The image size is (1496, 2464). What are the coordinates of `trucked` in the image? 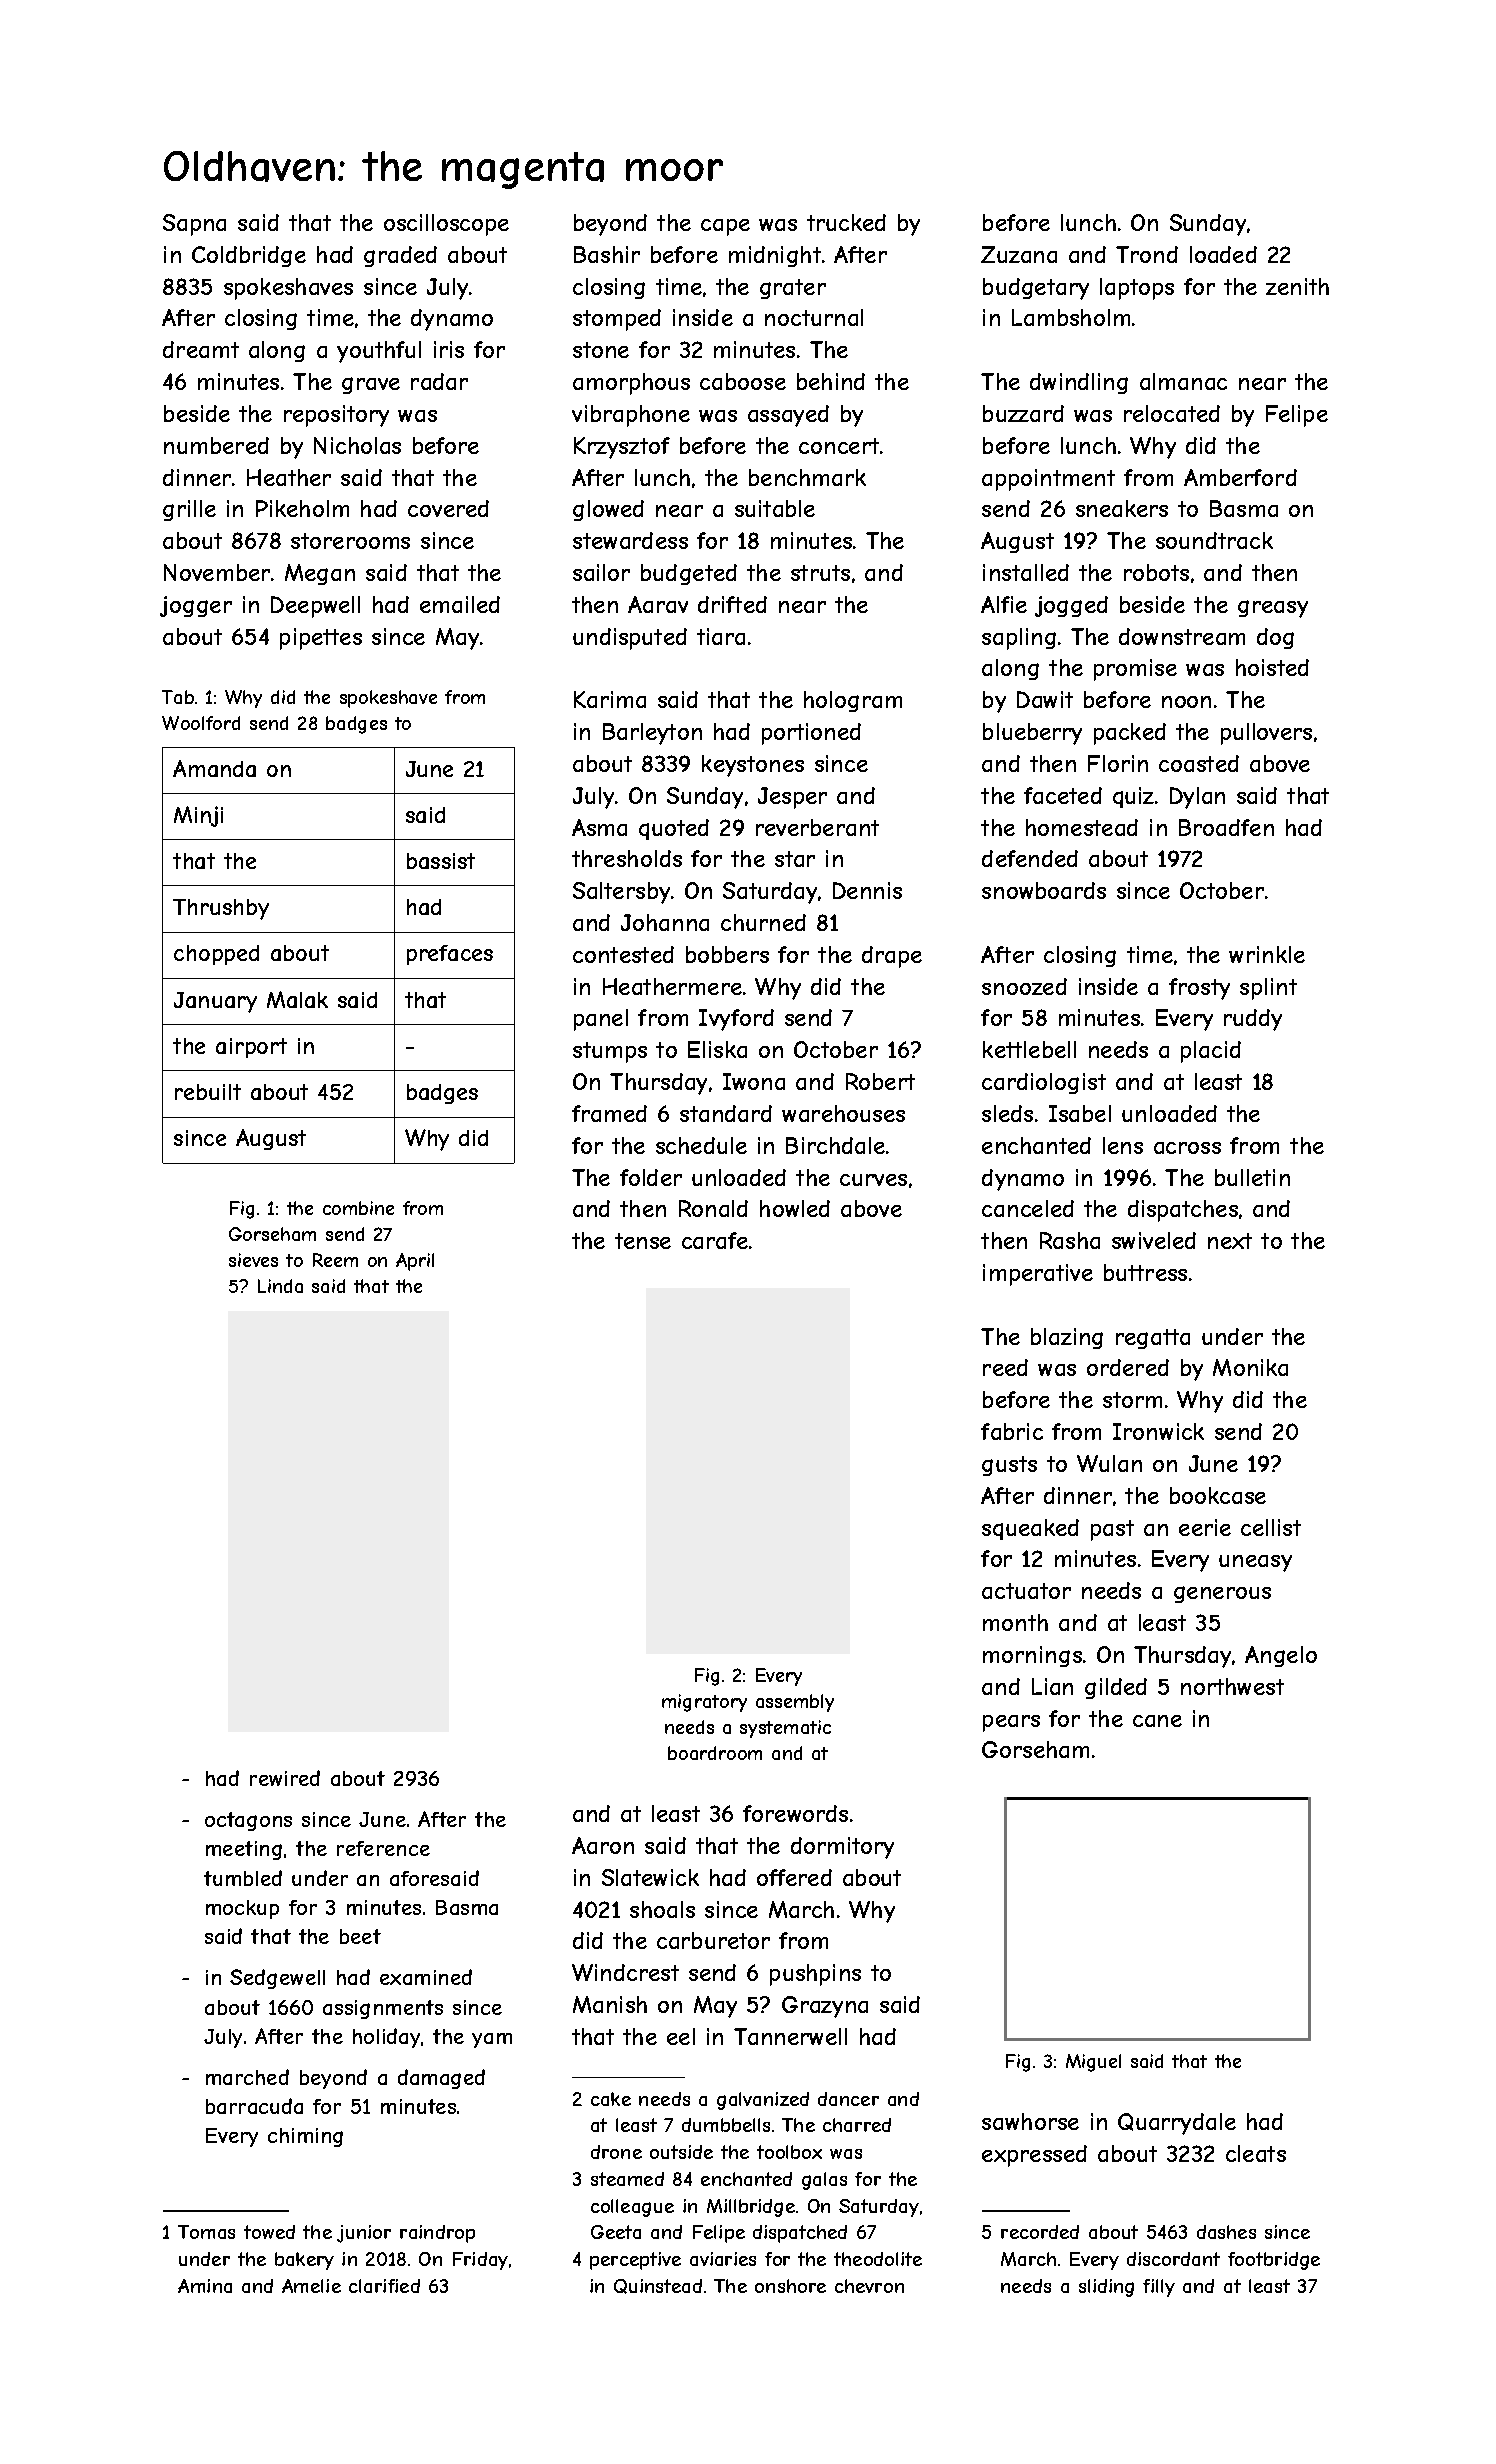 It's located at (846, 222).
